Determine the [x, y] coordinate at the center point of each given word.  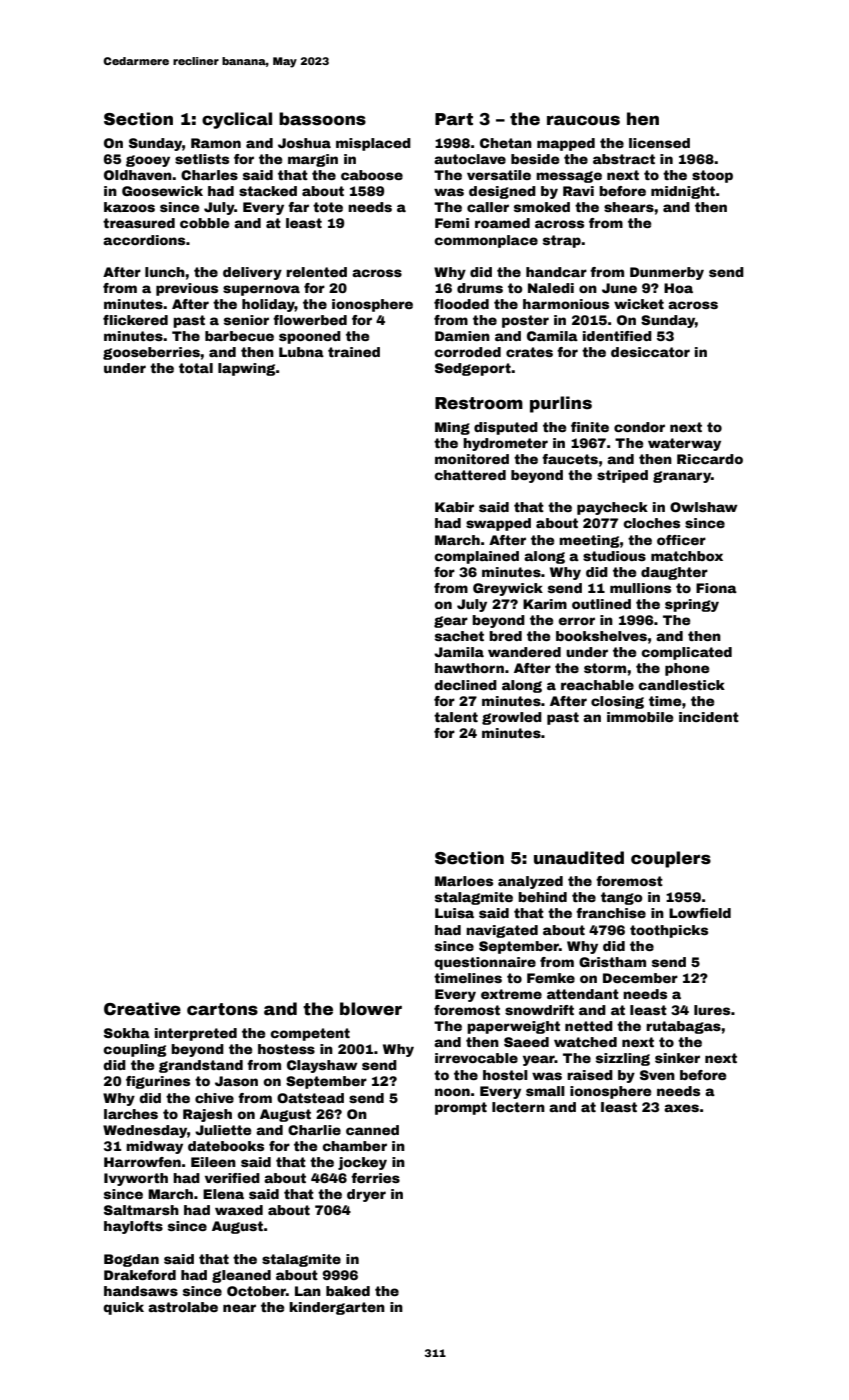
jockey [362, 1163]
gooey [148, 161]
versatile [499, 175]
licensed [659, 143]
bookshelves [601, 636]
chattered [470, 475]
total [196, 368]
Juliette [223, 1130]
